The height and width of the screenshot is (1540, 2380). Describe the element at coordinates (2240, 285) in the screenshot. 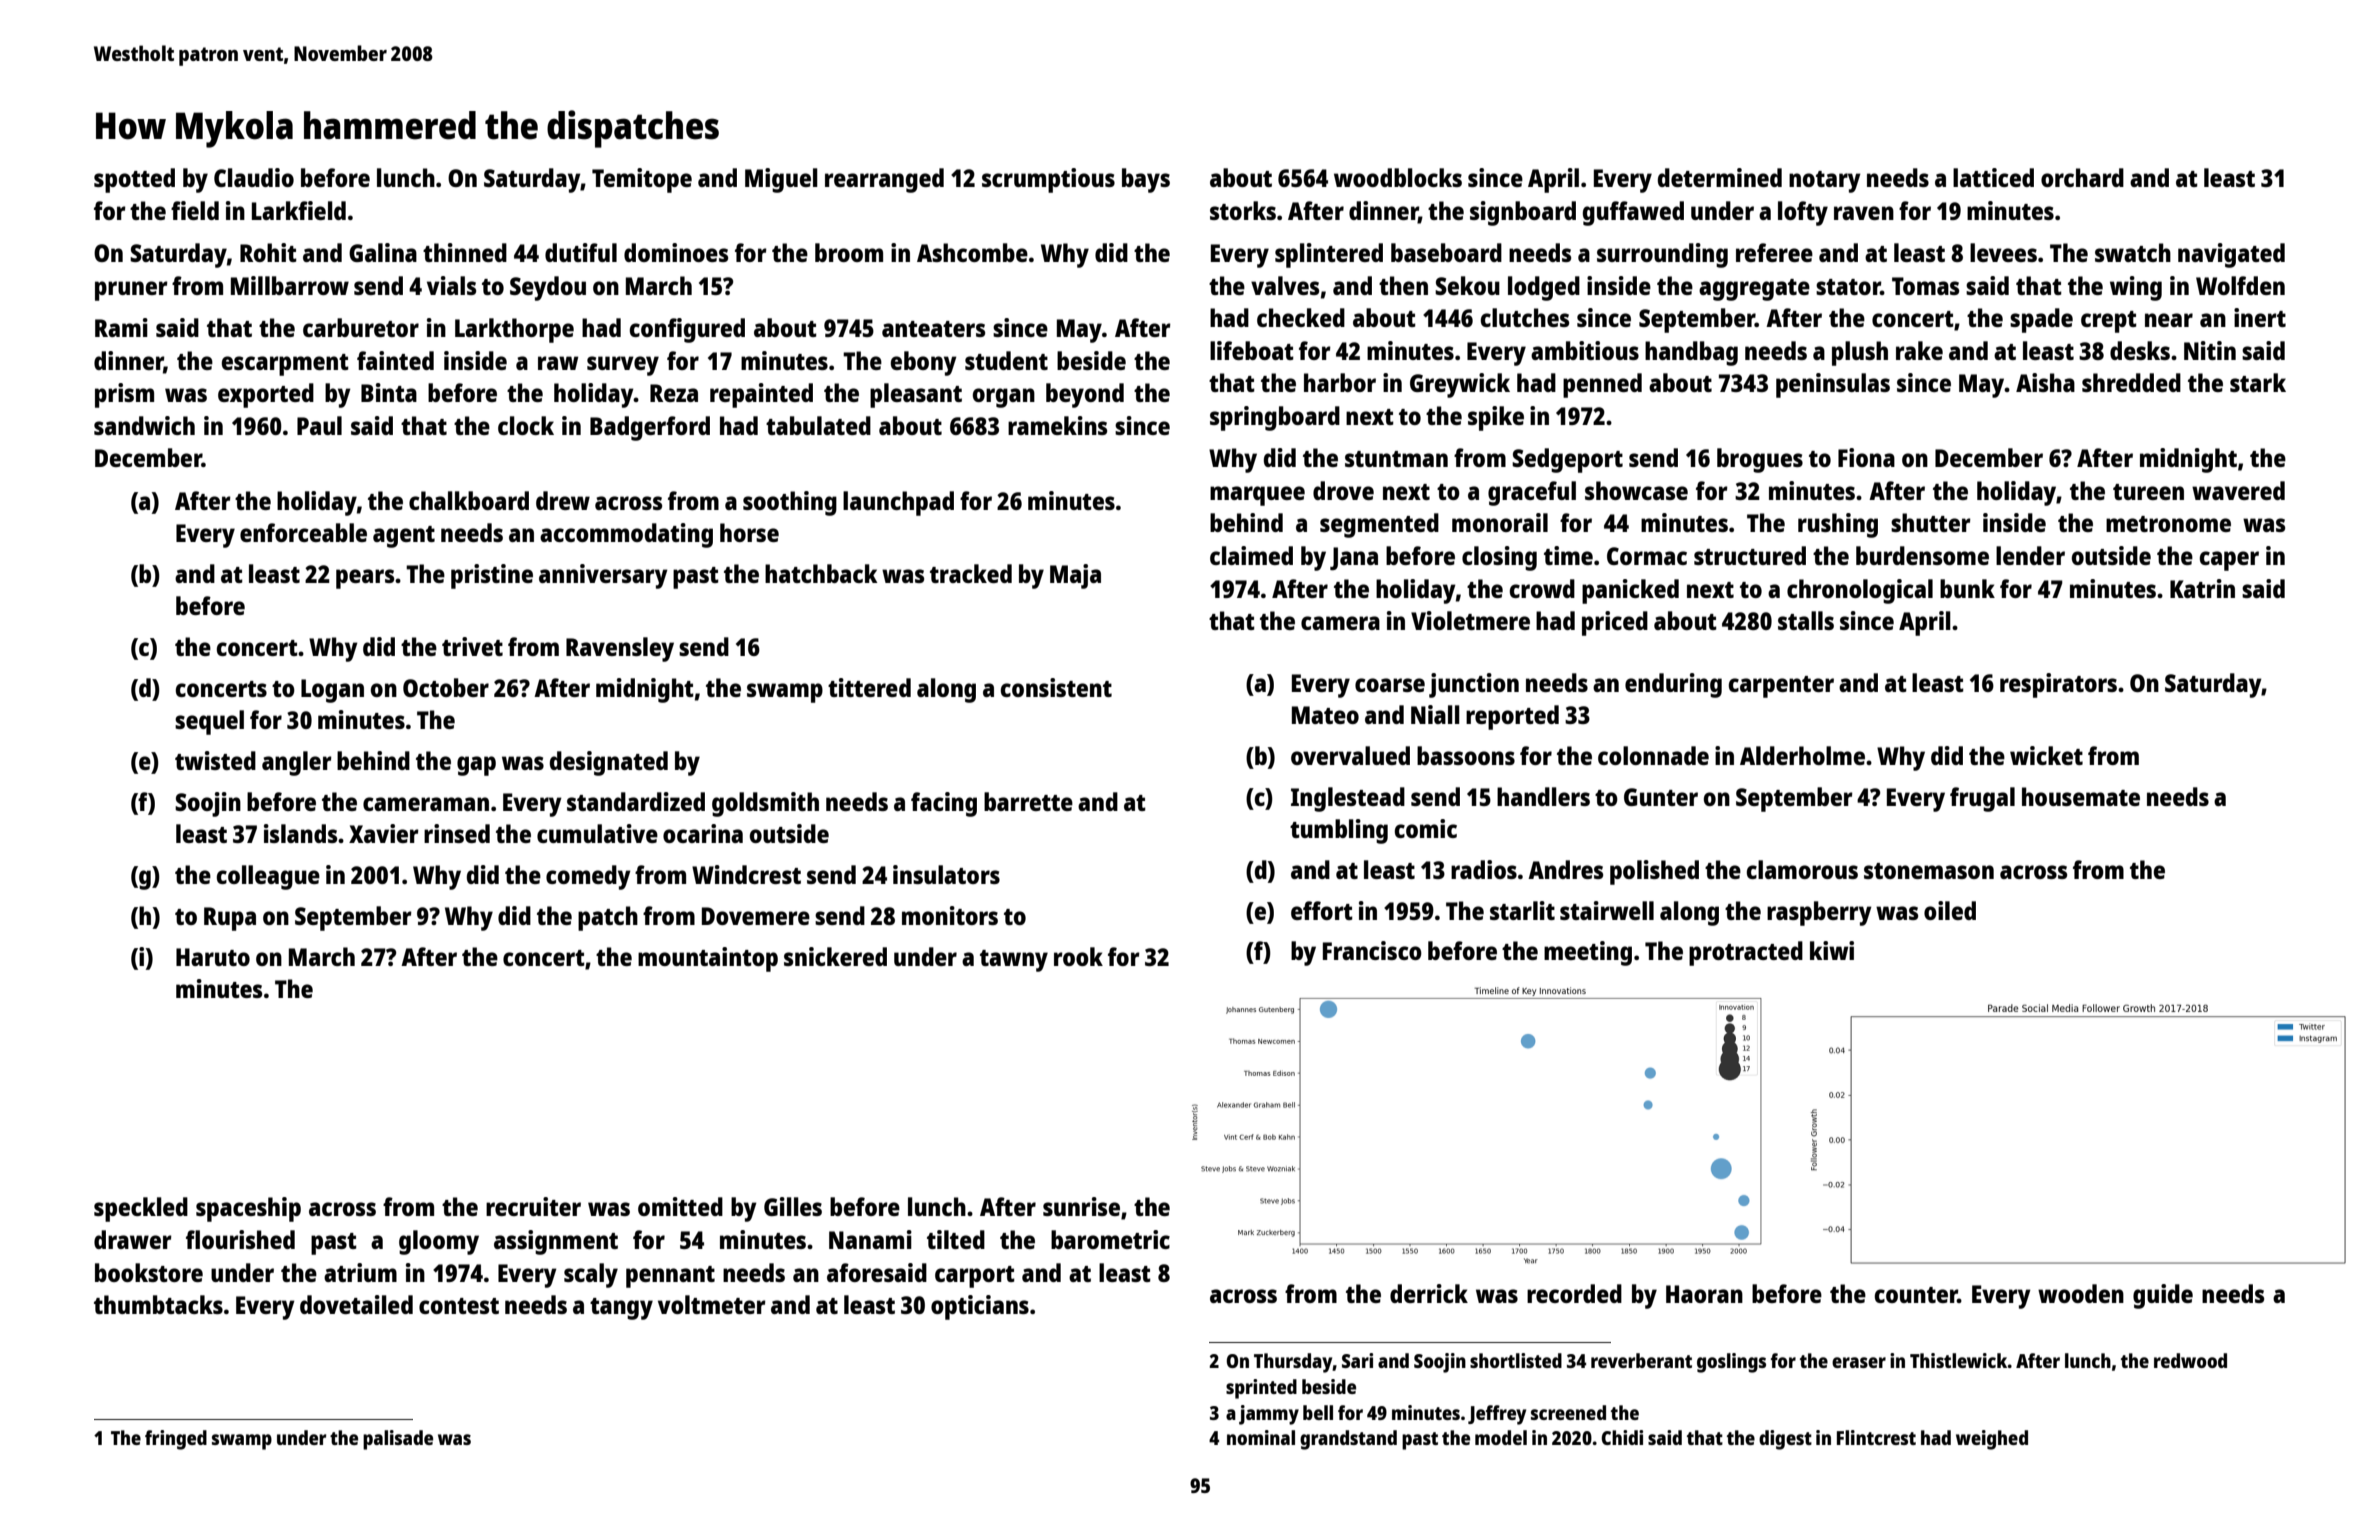

I see `Wolfden` at that location.
